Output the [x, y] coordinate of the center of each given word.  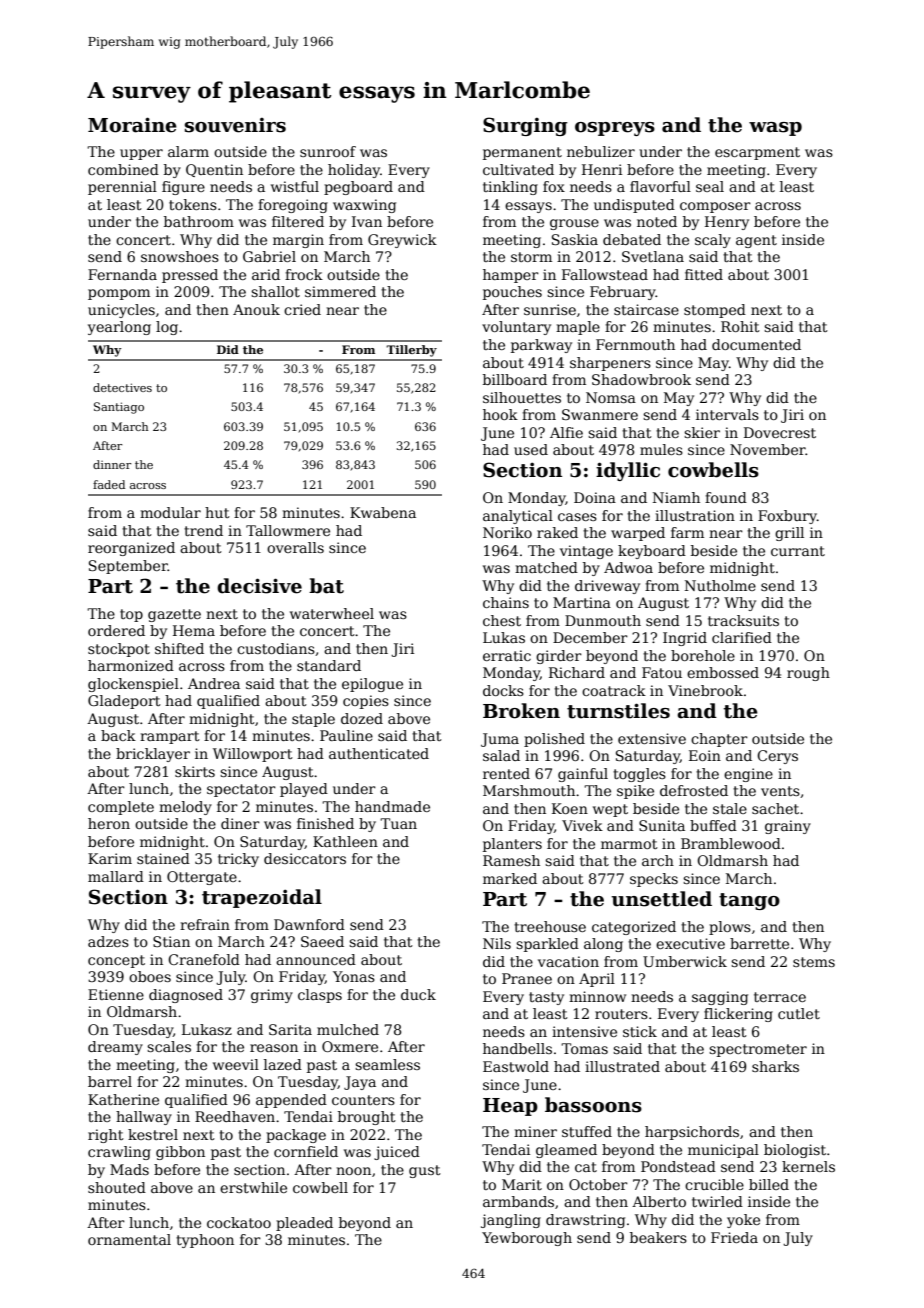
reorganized [131, 549]
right [106, 1136]
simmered [340, 291]
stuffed [587, 1131]
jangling [511, 1221]
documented [756, 344]
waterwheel [332, 613]
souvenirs [235, 125]
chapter [719, 740]
